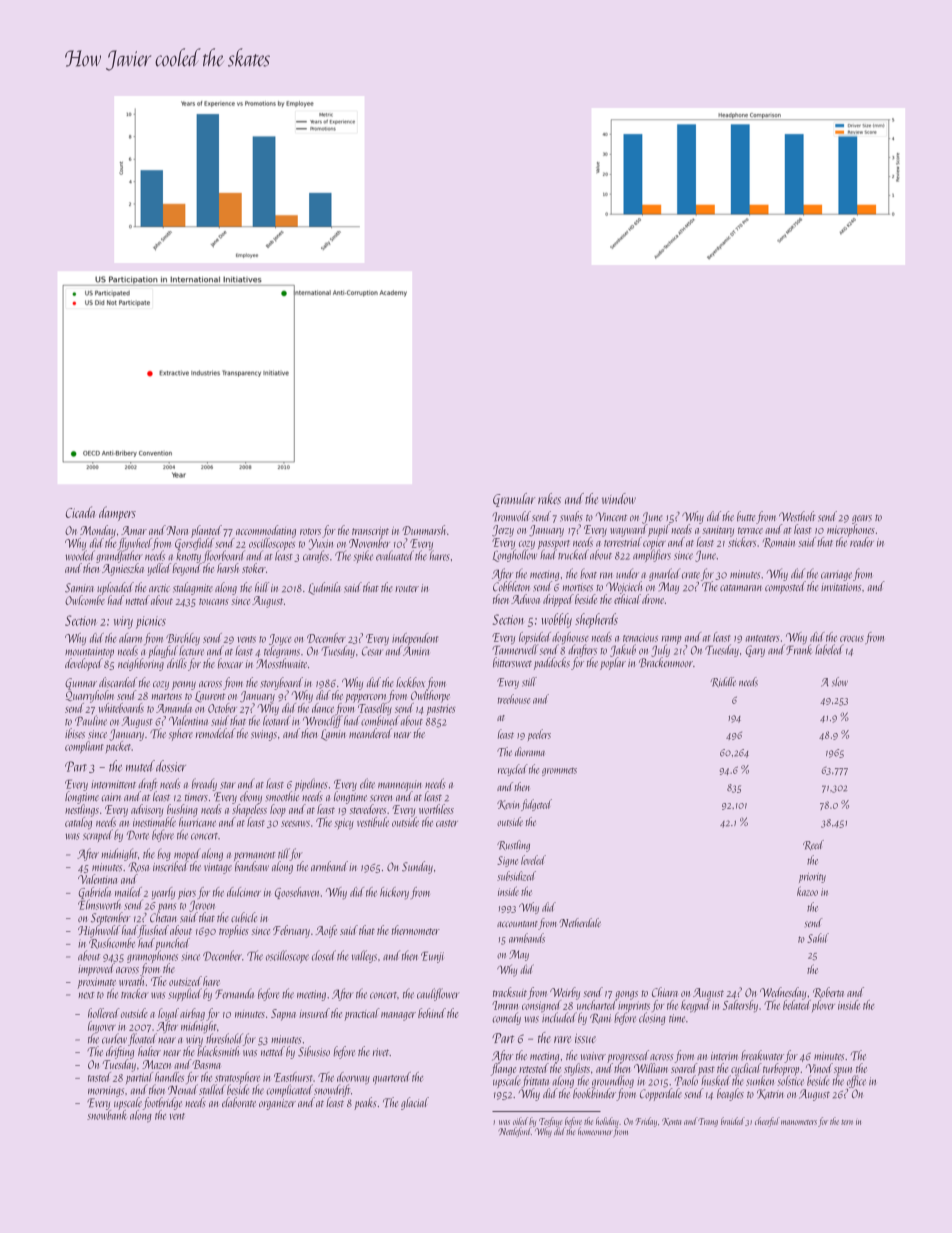 The width and height of the screenshot is (952, 1233). Describe the element at coordinates (797, 516) in the screenshot. I see `Westholt` at that location.
